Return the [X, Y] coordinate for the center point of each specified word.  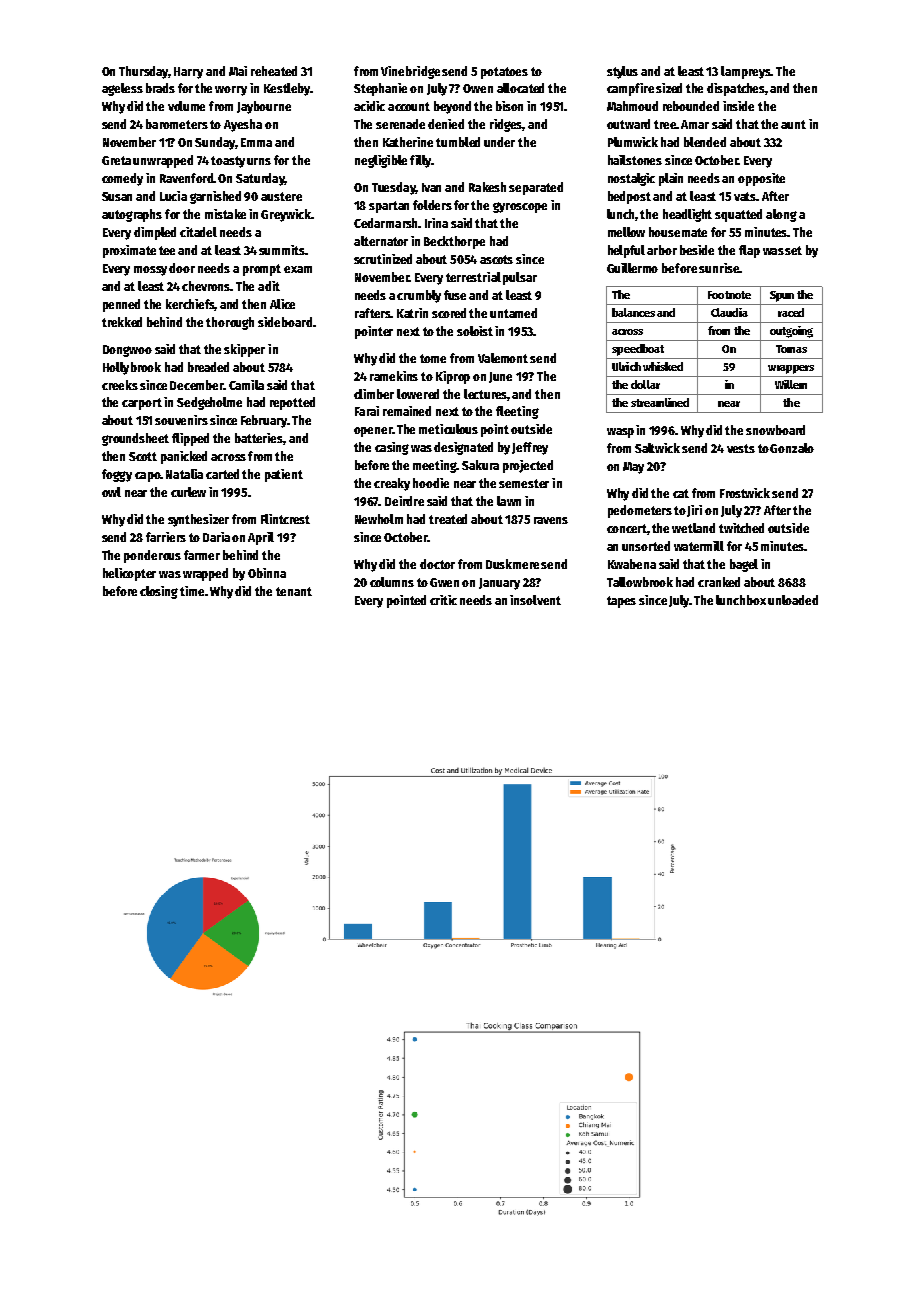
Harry [188, 73]
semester [524, 483]
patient [284, 475]
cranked [719, 582]
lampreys [745, 72]
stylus [622, 72]
